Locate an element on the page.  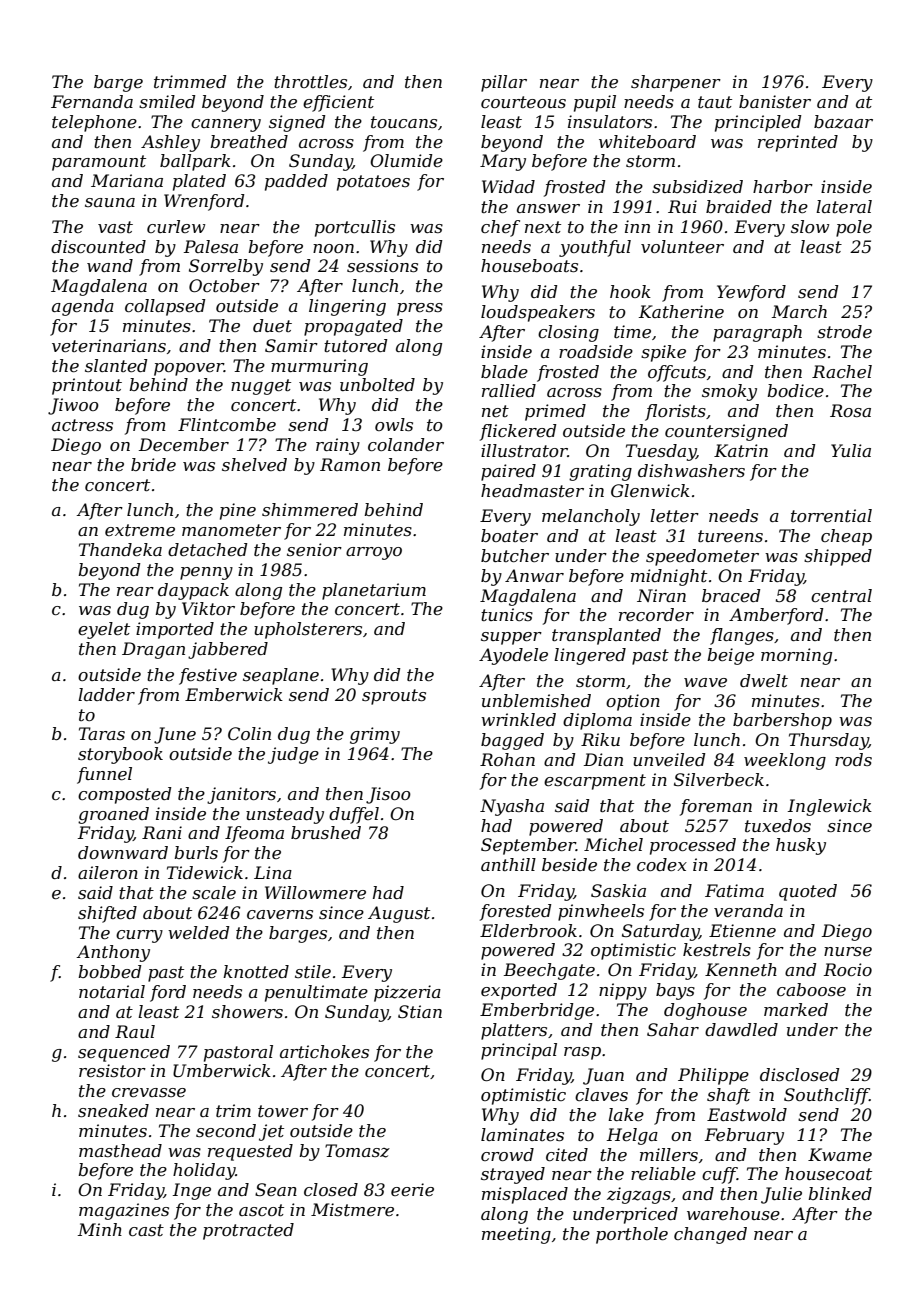
holiday is located at coordinates (204, 1171).
